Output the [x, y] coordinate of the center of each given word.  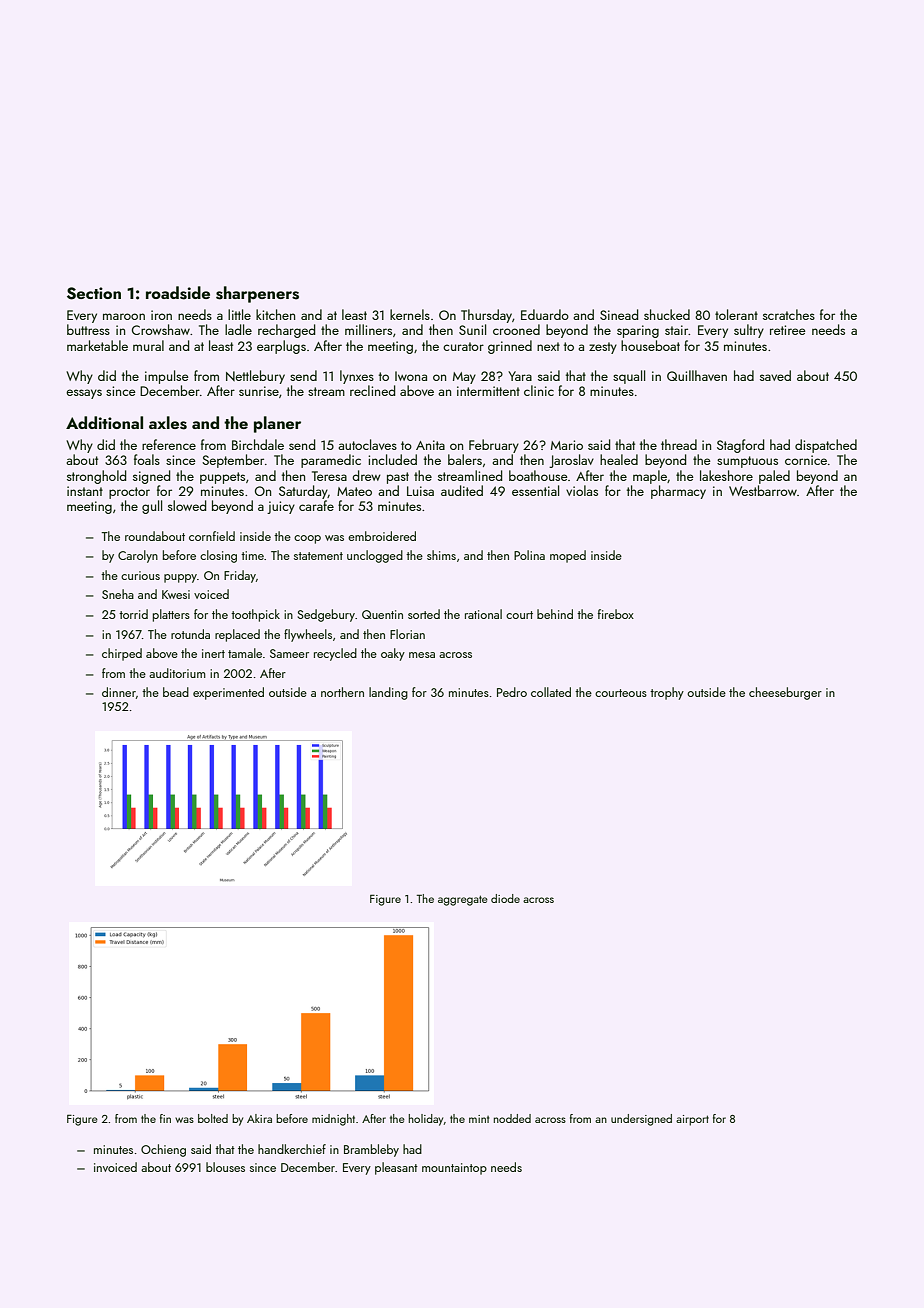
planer [277, 424]
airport [692, 1120]
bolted [213, 1118]
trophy [667, 693]
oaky [393, 654]
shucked [667, 314]
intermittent [488, 391]
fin [165, 1118]
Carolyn [138, 556]
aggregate [463, 900]
